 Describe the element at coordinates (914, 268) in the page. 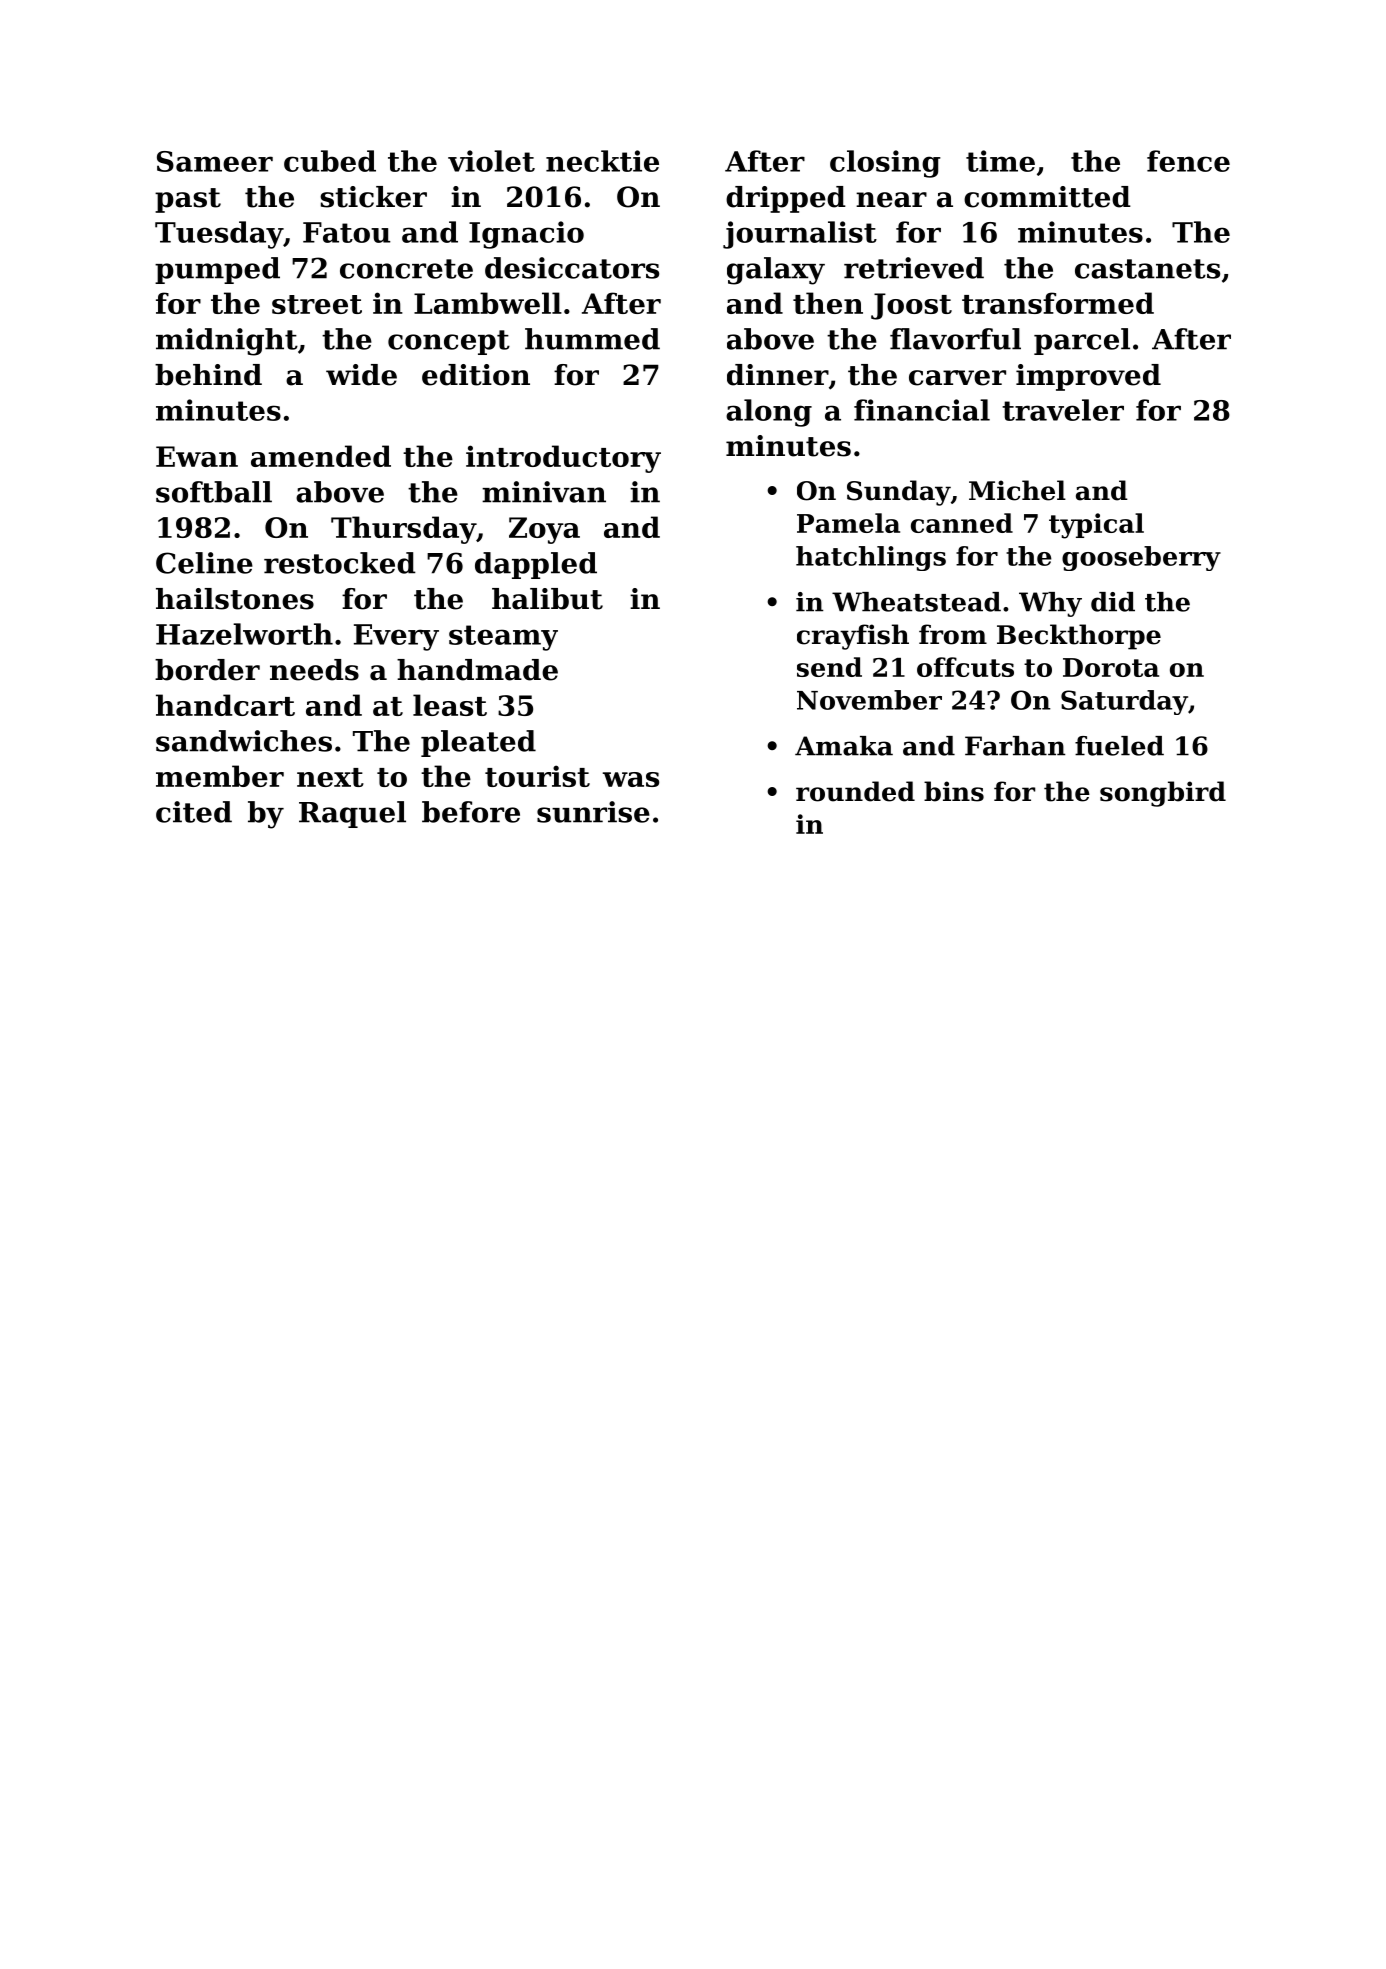

I see `retrieved` at that location.
